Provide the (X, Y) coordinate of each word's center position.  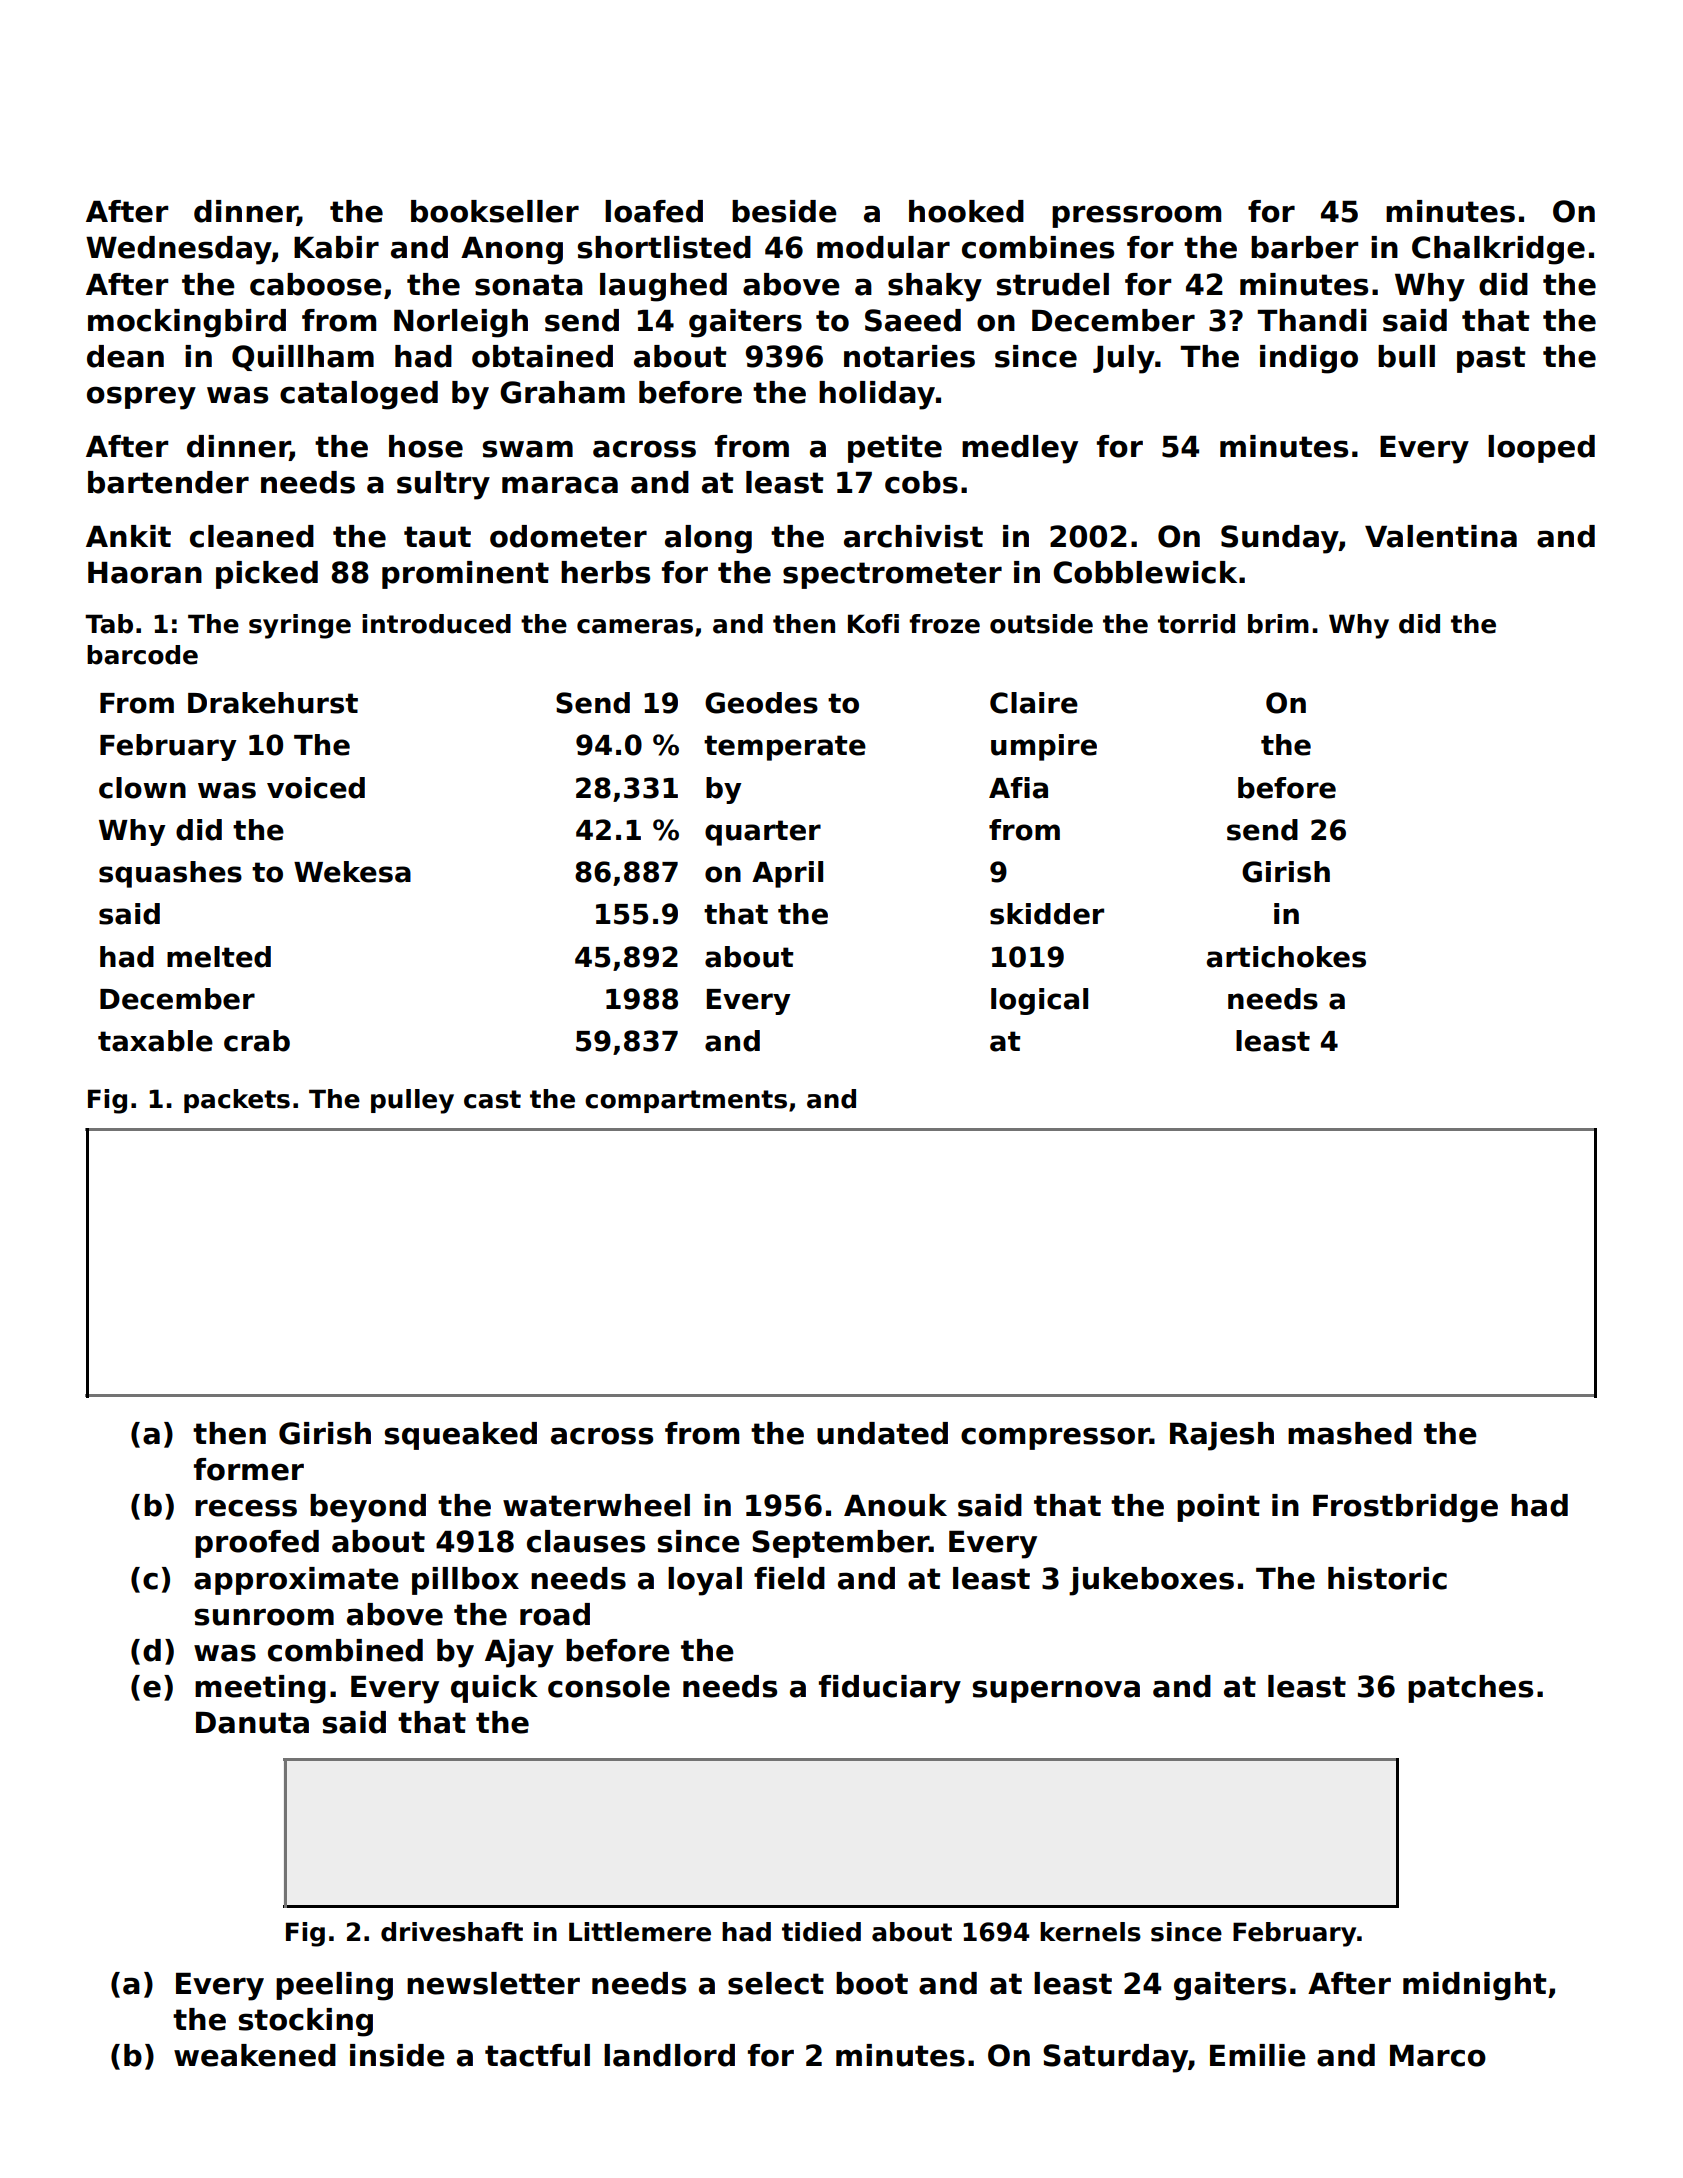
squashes (170, 874)
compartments (686, 1101)
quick (494, 1689)
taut (437, 537)
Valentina (1441, 536)
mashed (1350, 1433)
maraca (560, 485)
